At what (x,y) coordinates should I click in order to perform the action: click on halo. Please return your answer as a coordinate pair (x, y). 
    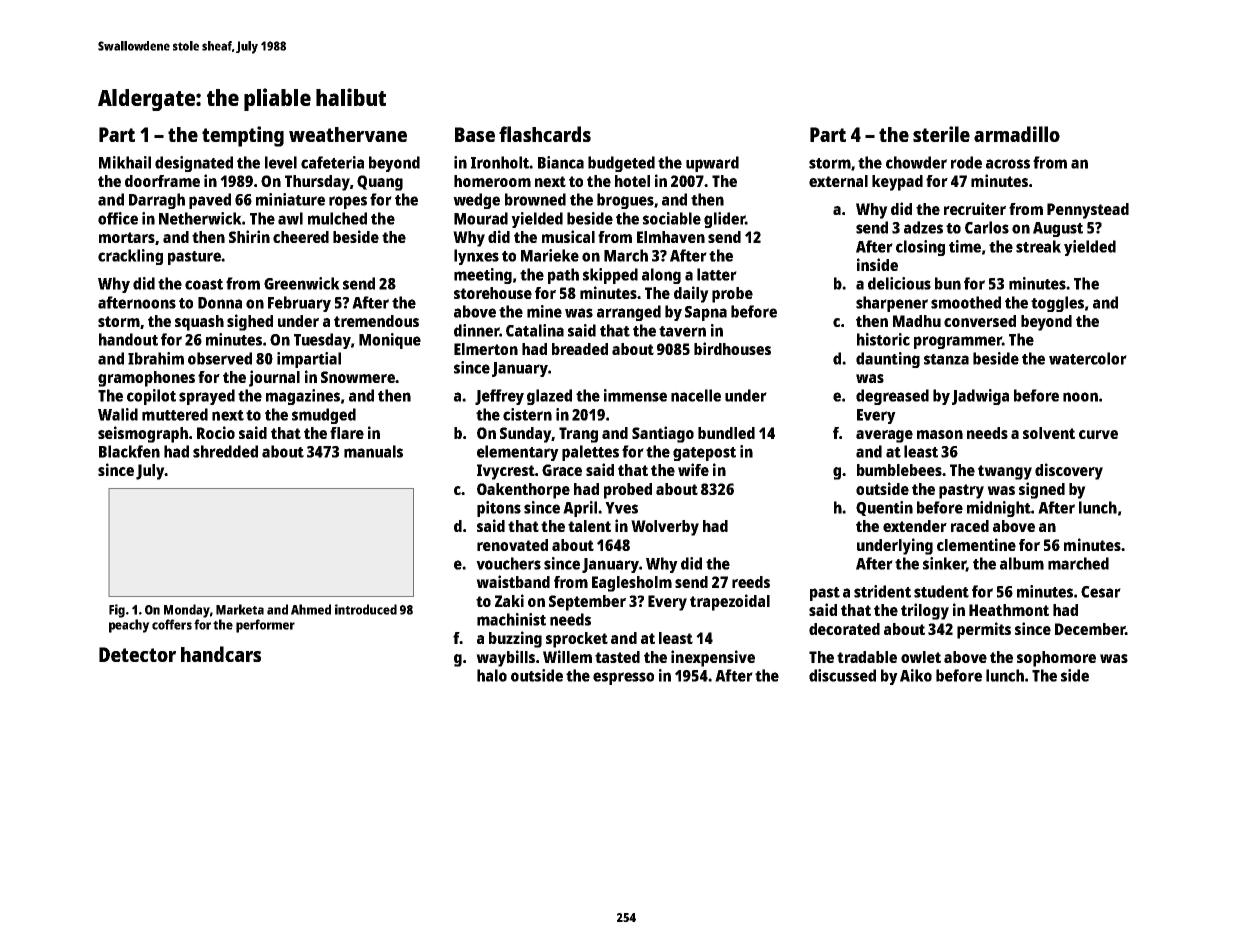
    Looking at the image, I should click on (492, 675).
